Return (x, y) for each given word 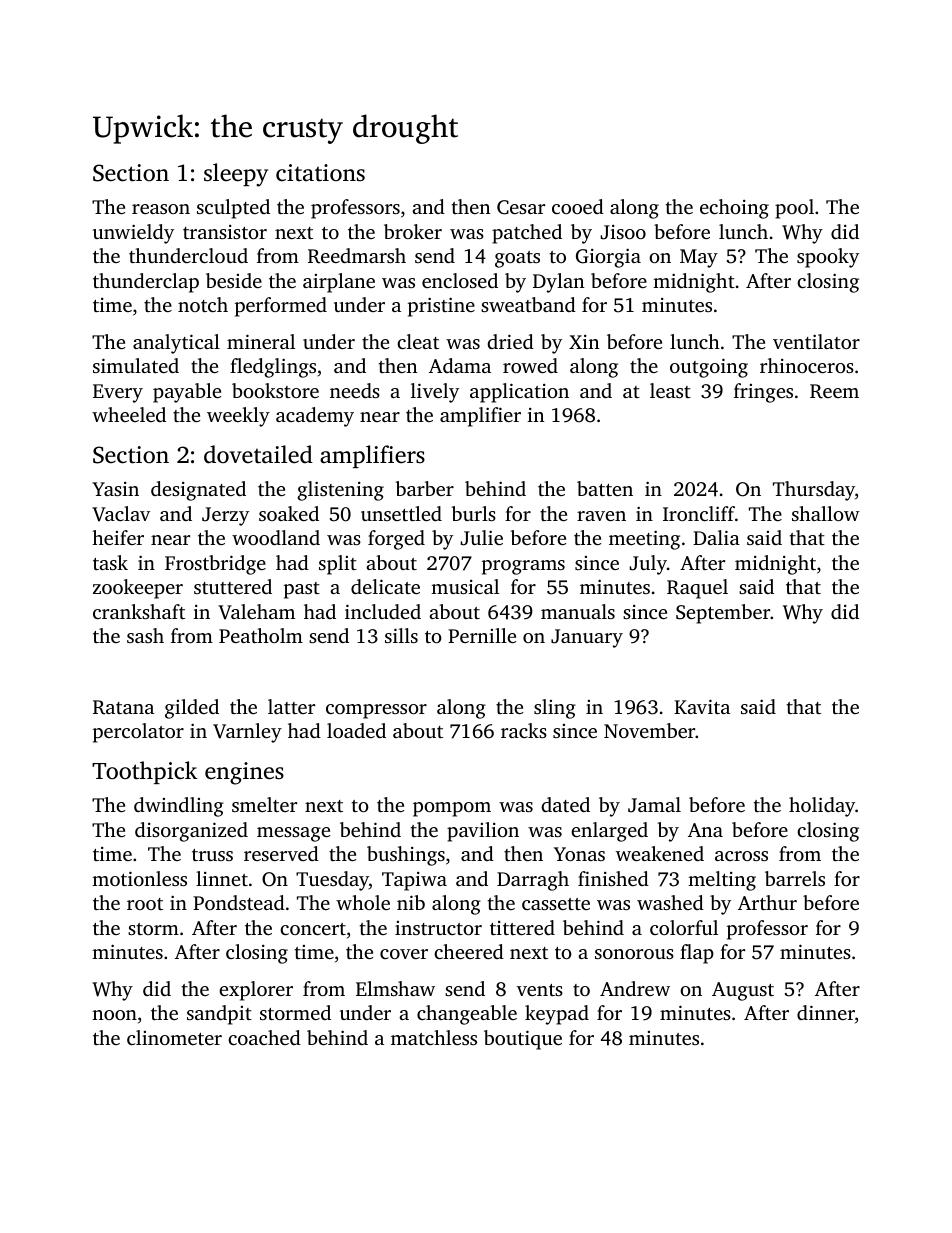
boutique (523, 1040)
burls (473, 513)
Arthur (767, 902)
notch (203, 304)
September (723, 614)
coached (264, 1037)
